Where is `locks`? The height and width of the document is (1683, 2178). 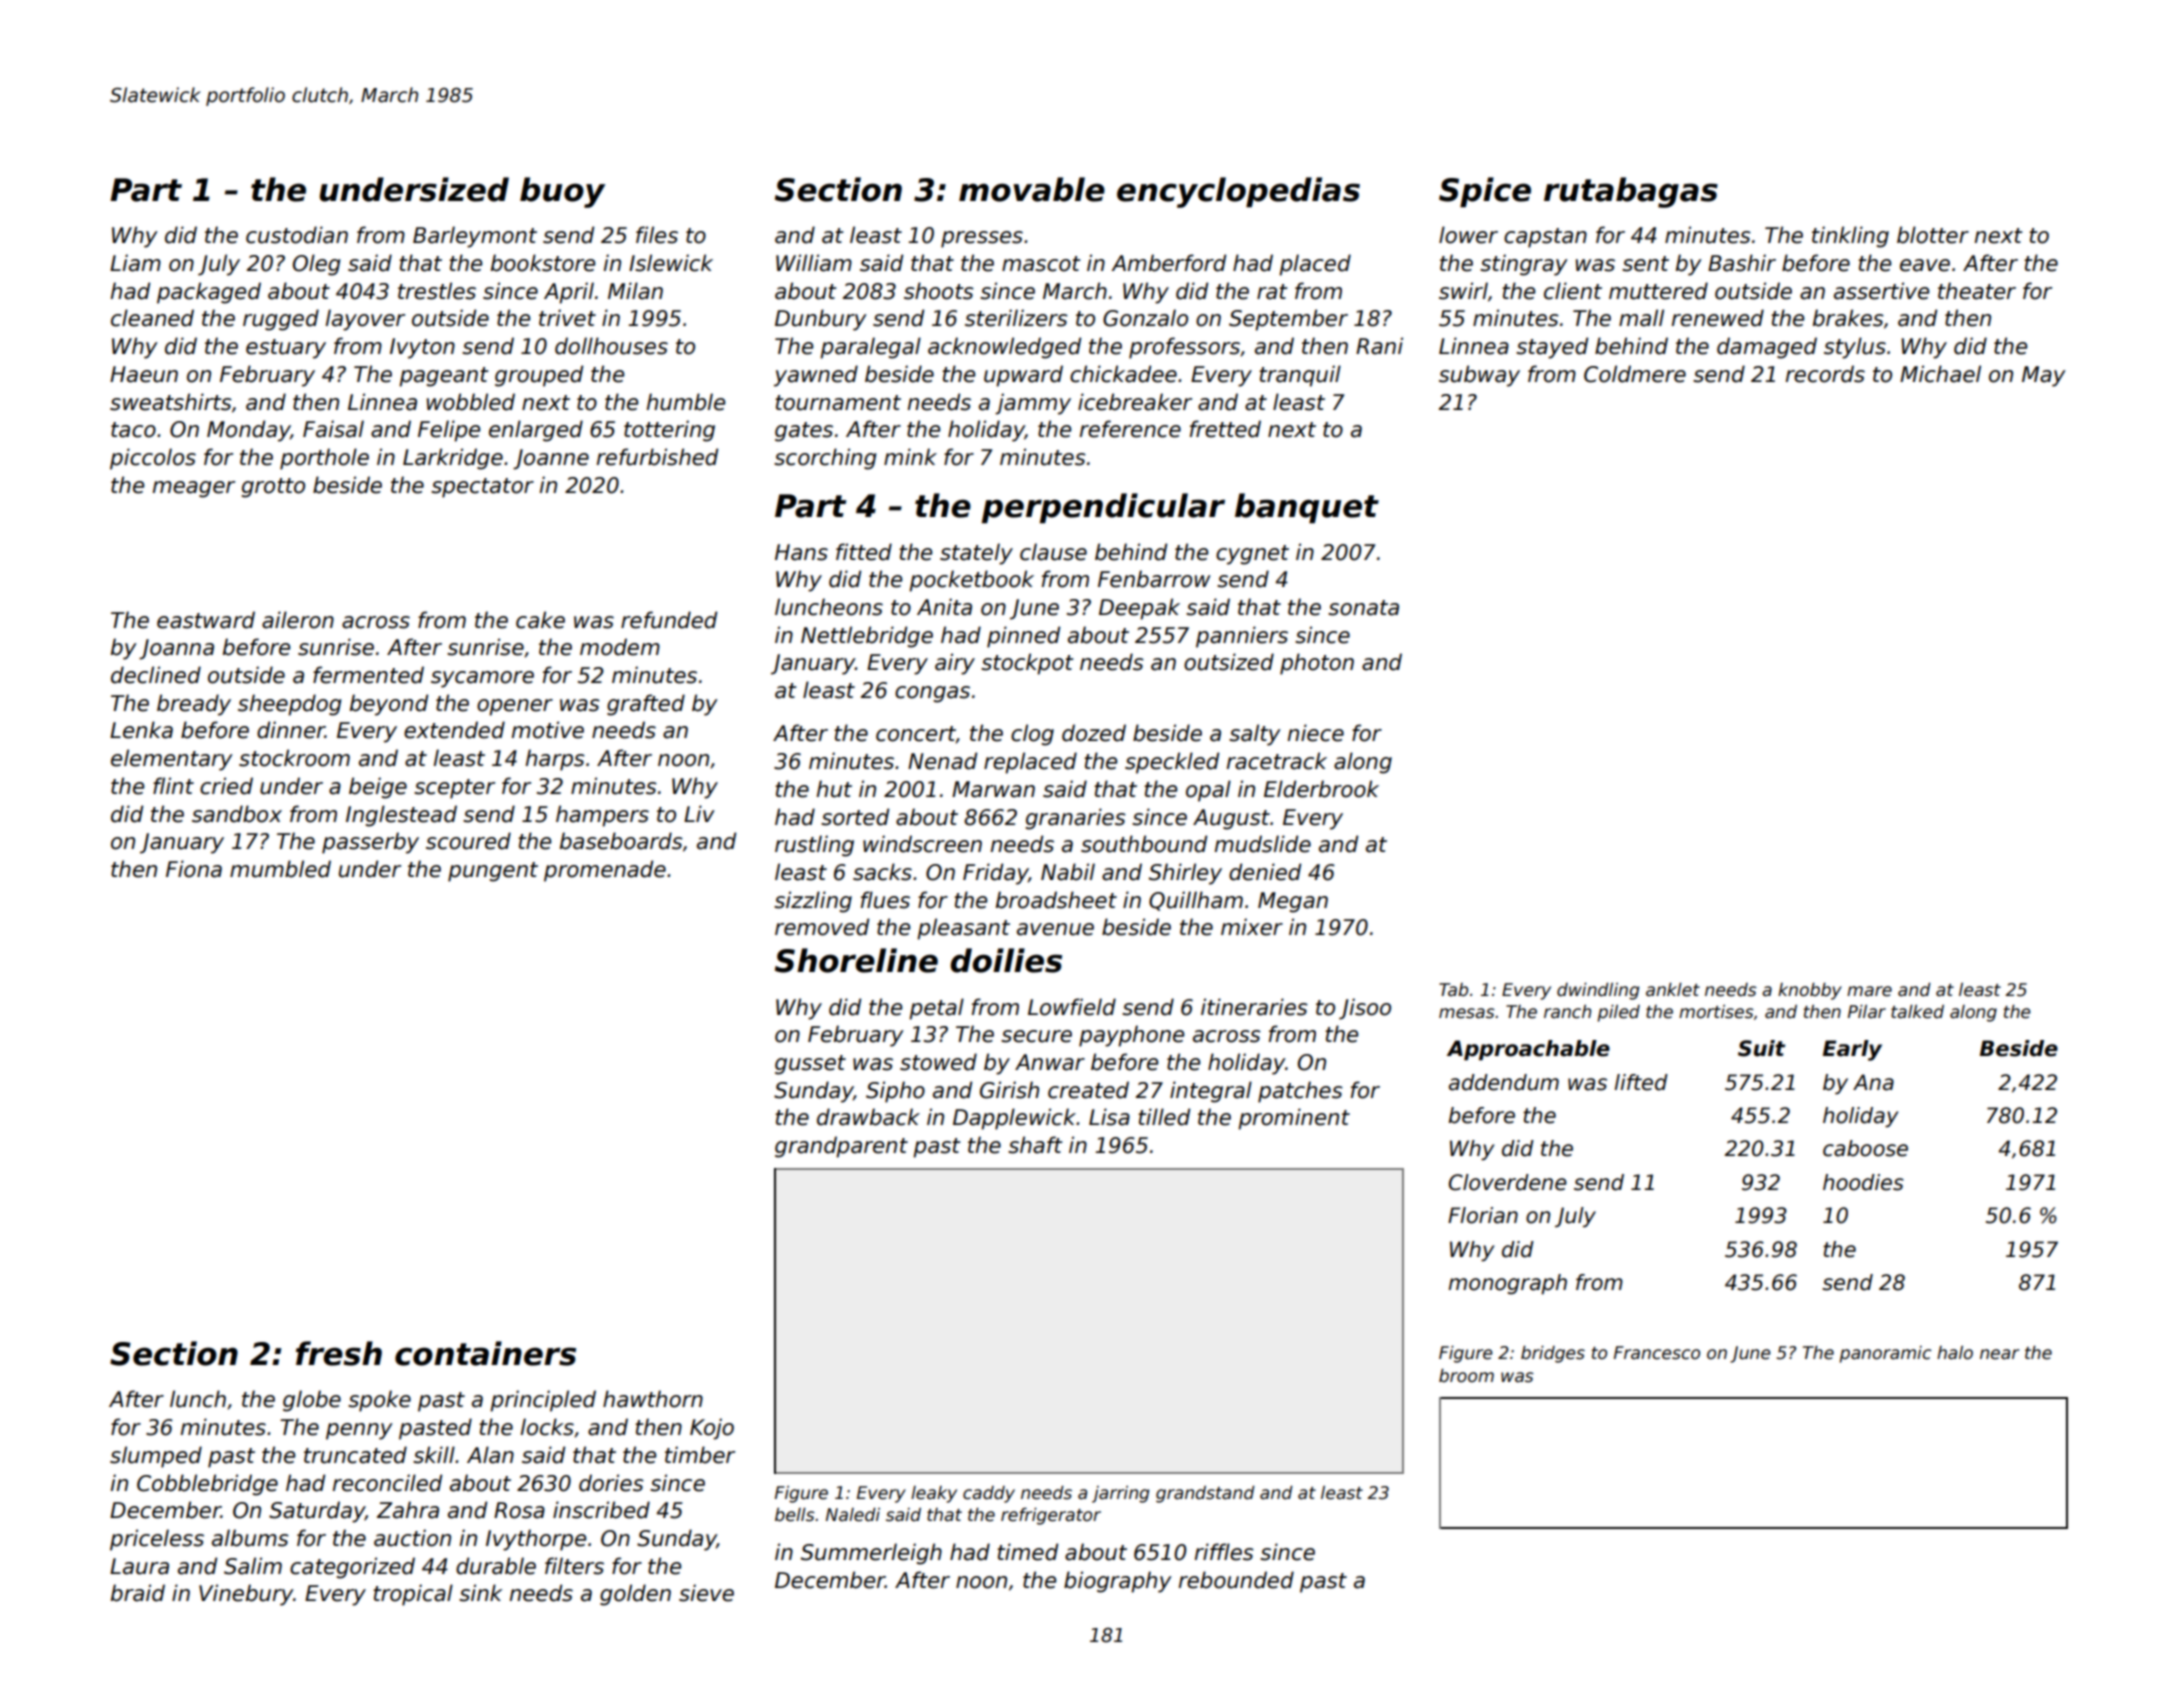
locks is located at coordinates (547, 1427).
